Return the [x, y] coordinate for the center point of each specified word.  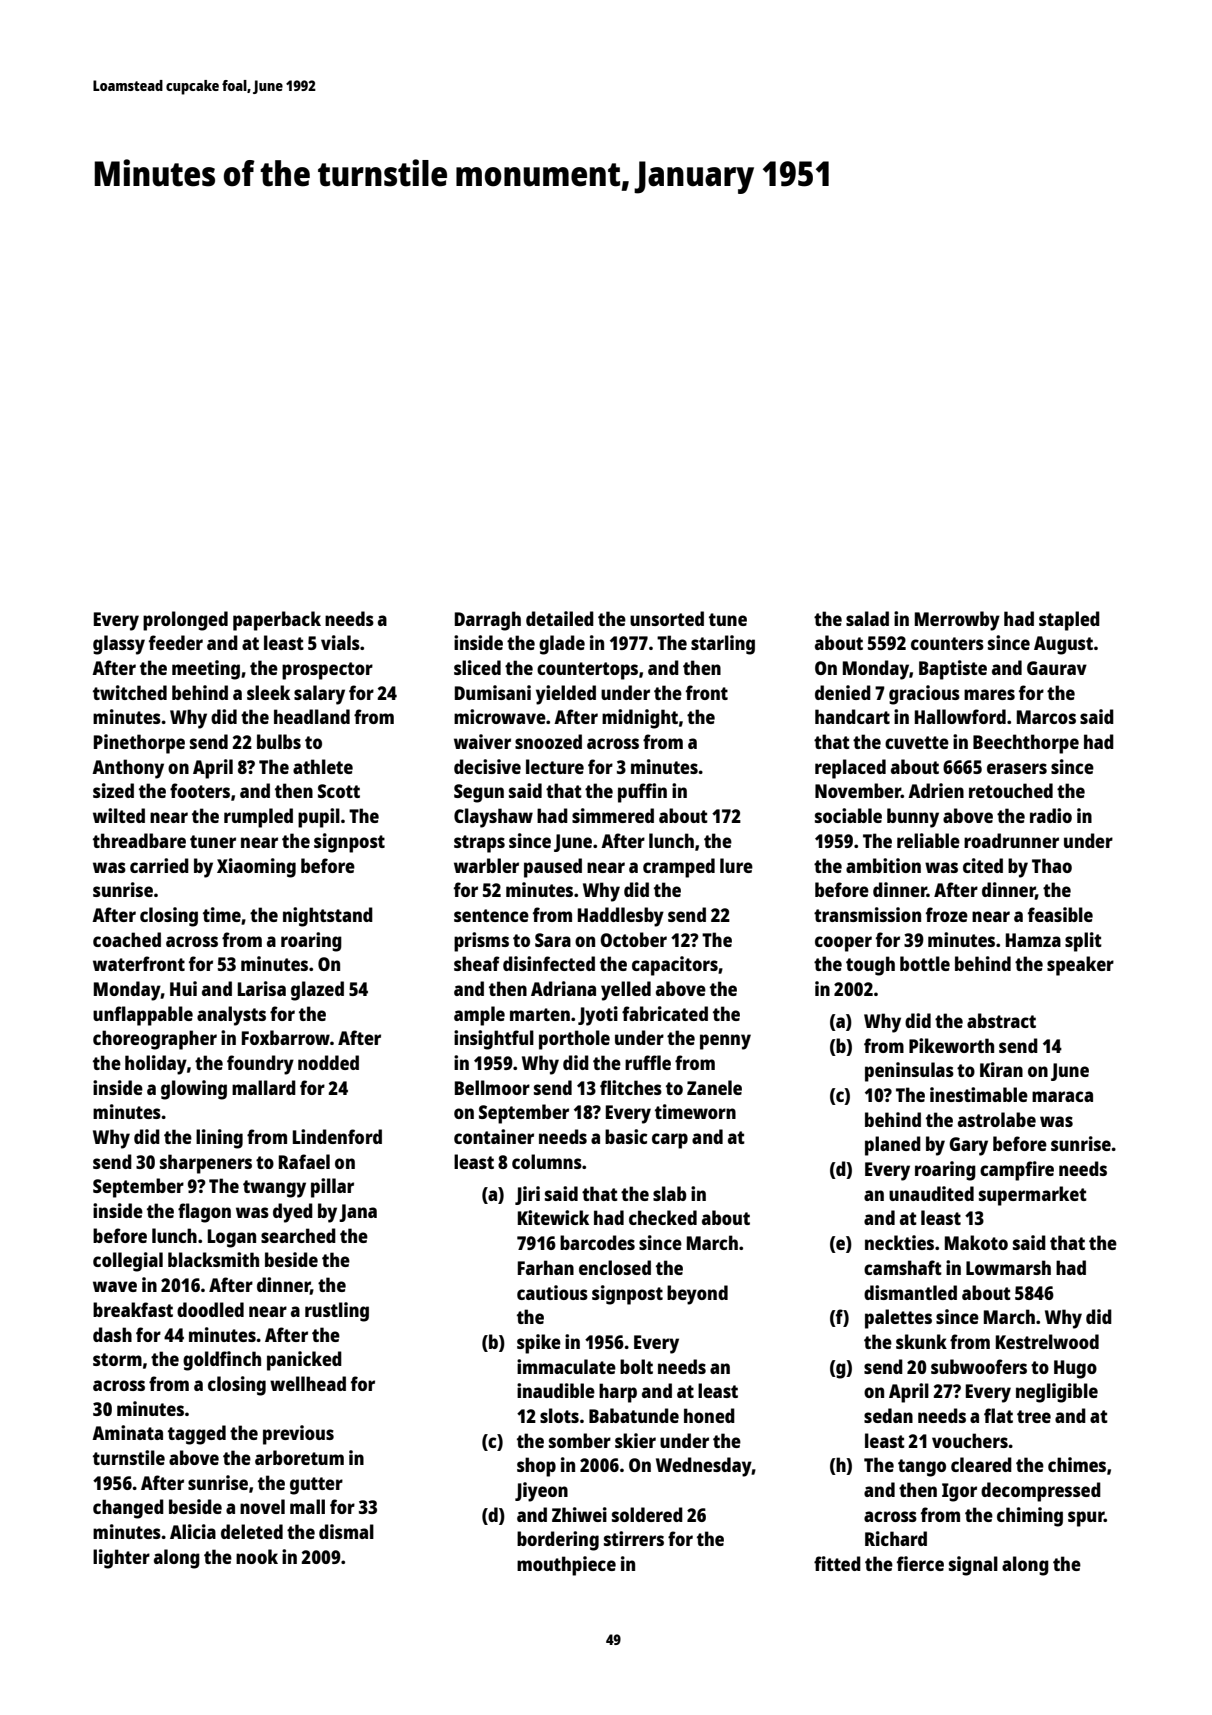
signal [973, 1566]
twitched [130, 692]
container [494, 1136]
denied [843, 692]
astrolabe [997, 1119]
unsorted [667, 618]
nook [257, 1556]
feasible [1060, 914]
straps [479, 844]
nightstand [328, 917]
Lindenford [337, 1136]
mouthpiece [566, 1566]
